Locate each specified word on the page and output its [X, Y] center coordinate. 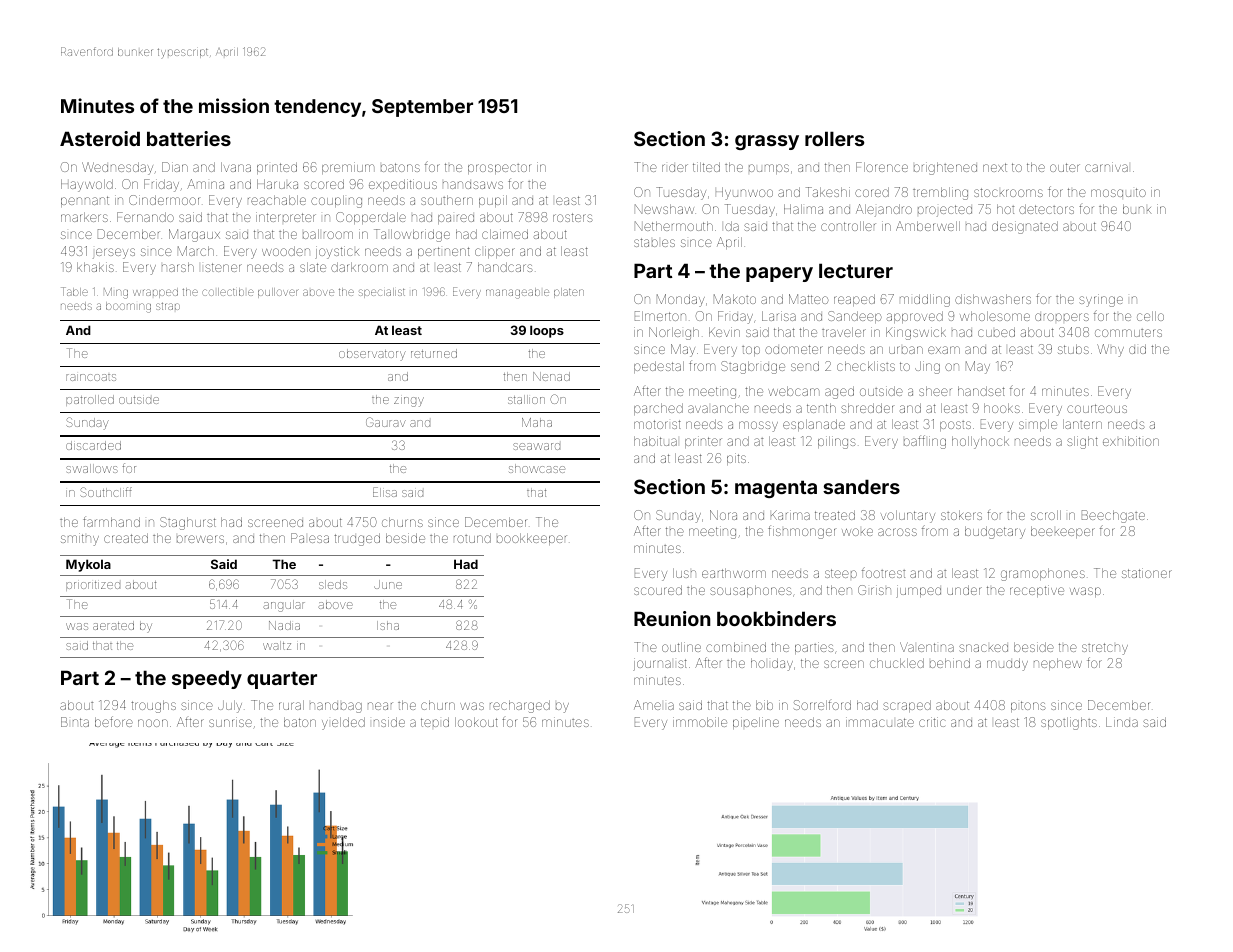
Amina [205, 184]
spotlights [1069, 723]
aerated [113, 625]
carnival [1106, 167]
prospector [499, 169]
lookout [476, 722]
